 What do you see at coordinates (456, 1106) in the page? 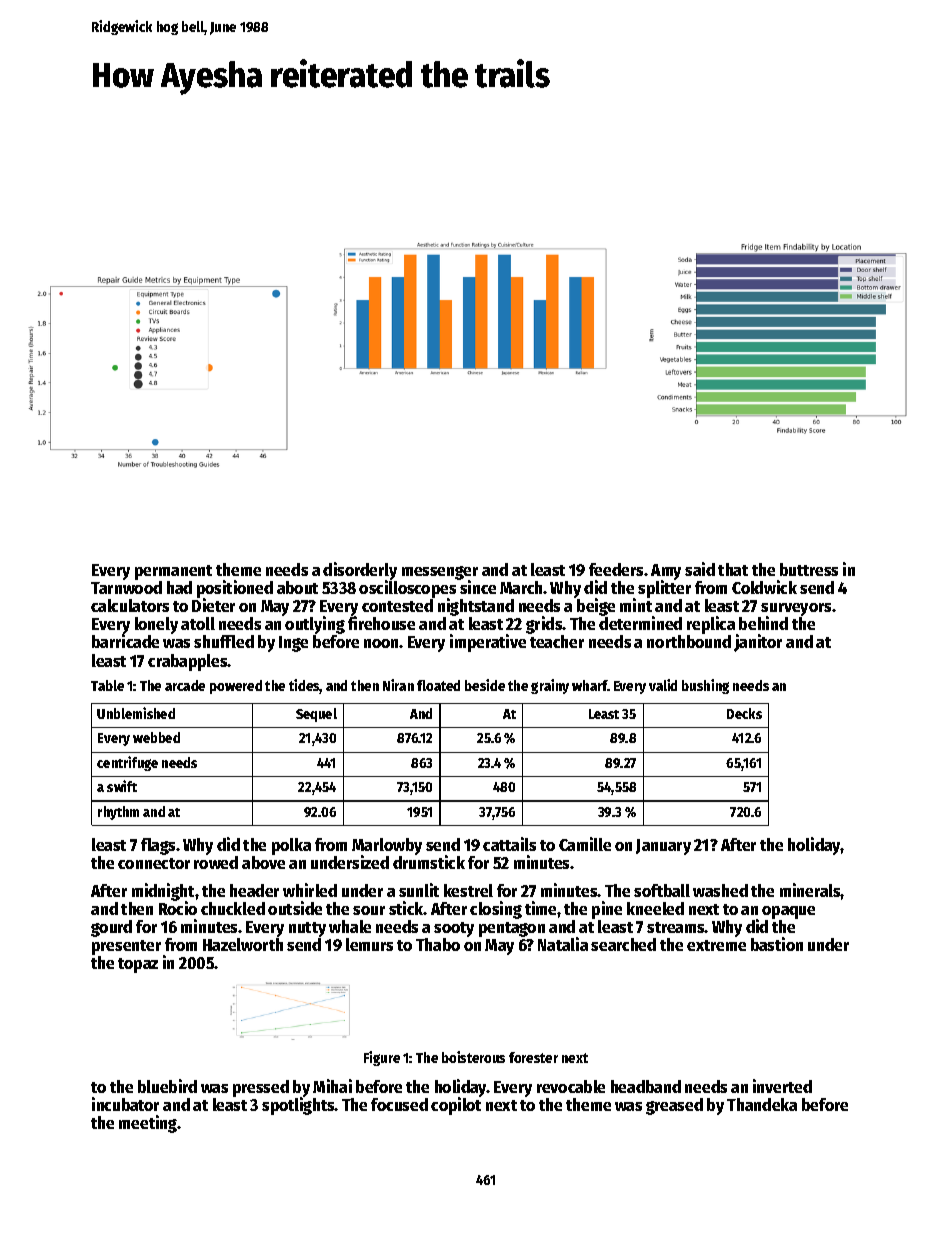
I see `copilot` at bounding box center [456, 1106].
